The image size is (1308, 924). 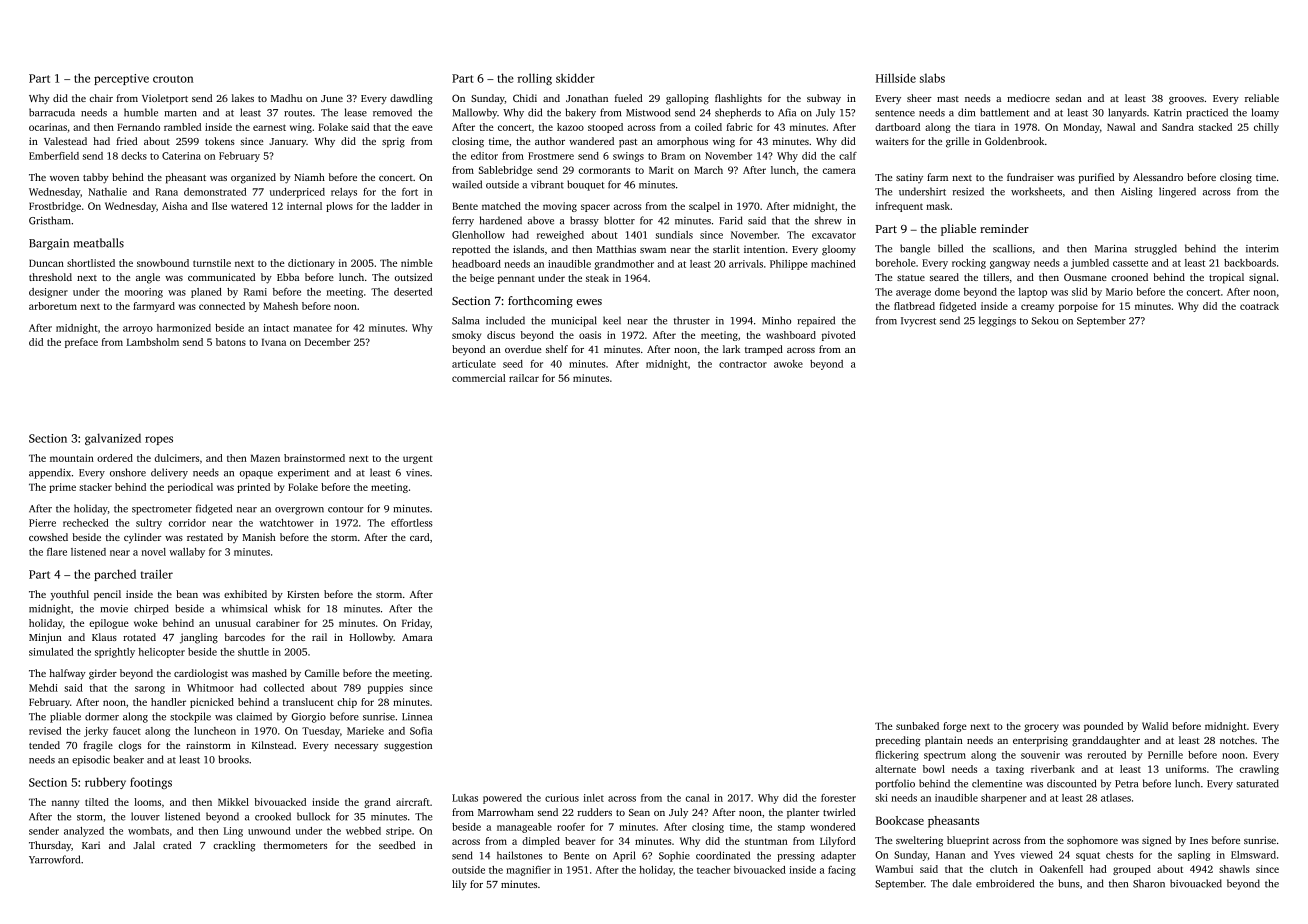 What do you see at coordinates (253, 178) in the screenshot?
I see `organized` at bounding box center [253, 178].
